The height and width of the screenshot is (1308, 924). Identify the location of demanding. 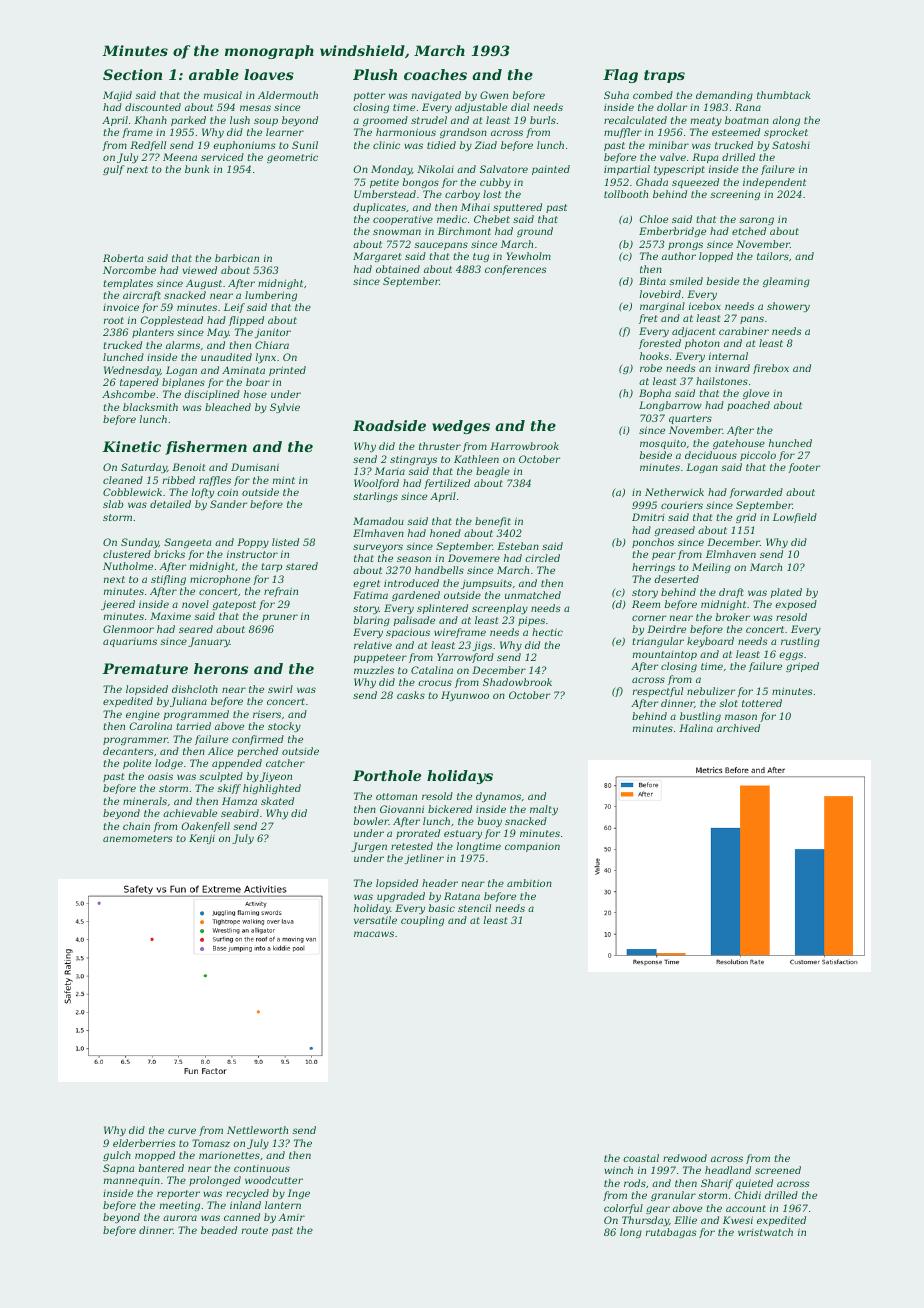
(724, 96).
